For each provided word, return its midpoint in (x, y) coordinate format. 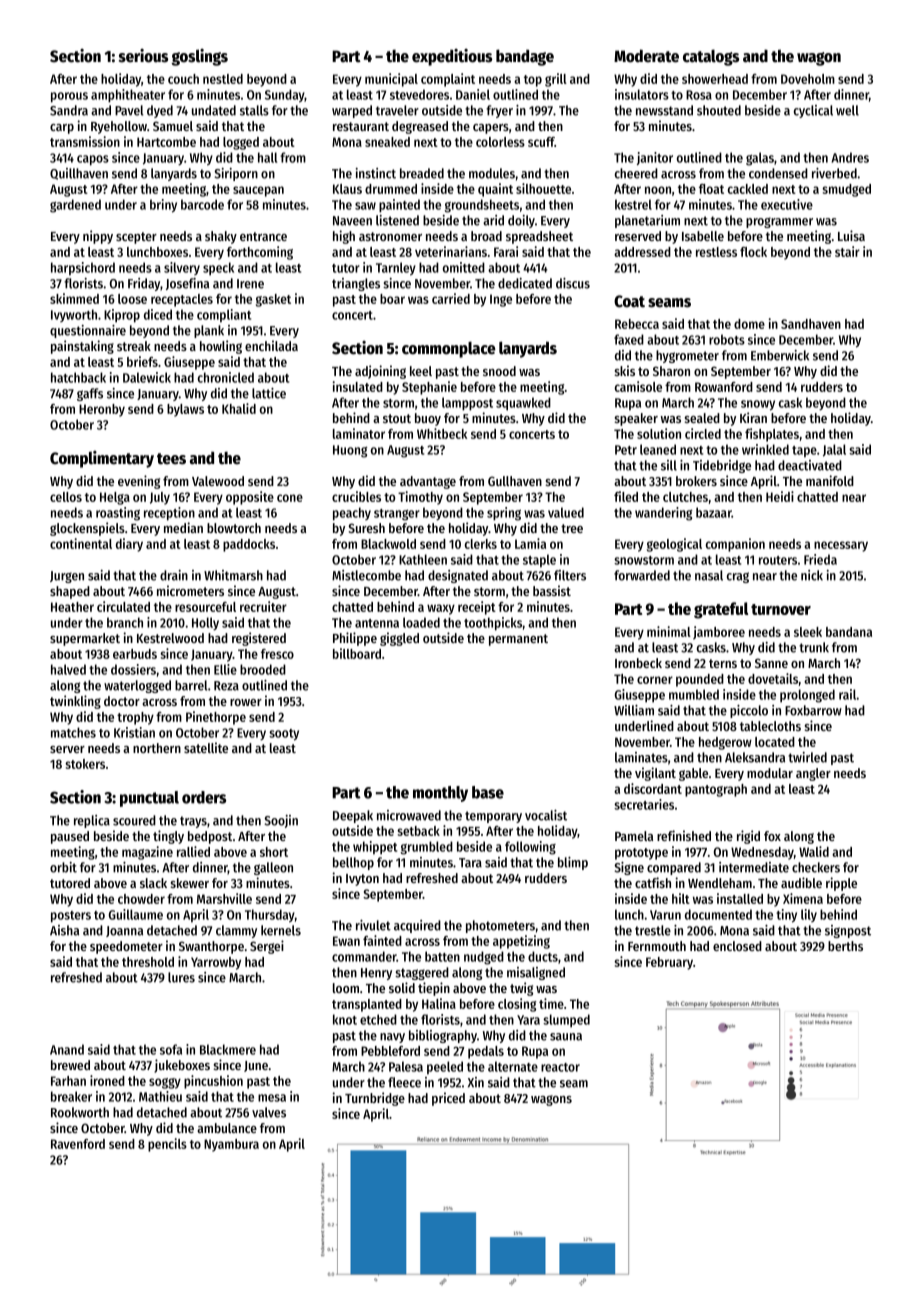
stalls (254, 110)
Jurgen (67, 577)
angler (813, 774)
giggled (399, 639)
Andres (850, 157)
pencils (167, 1145)
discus (573, 283)
